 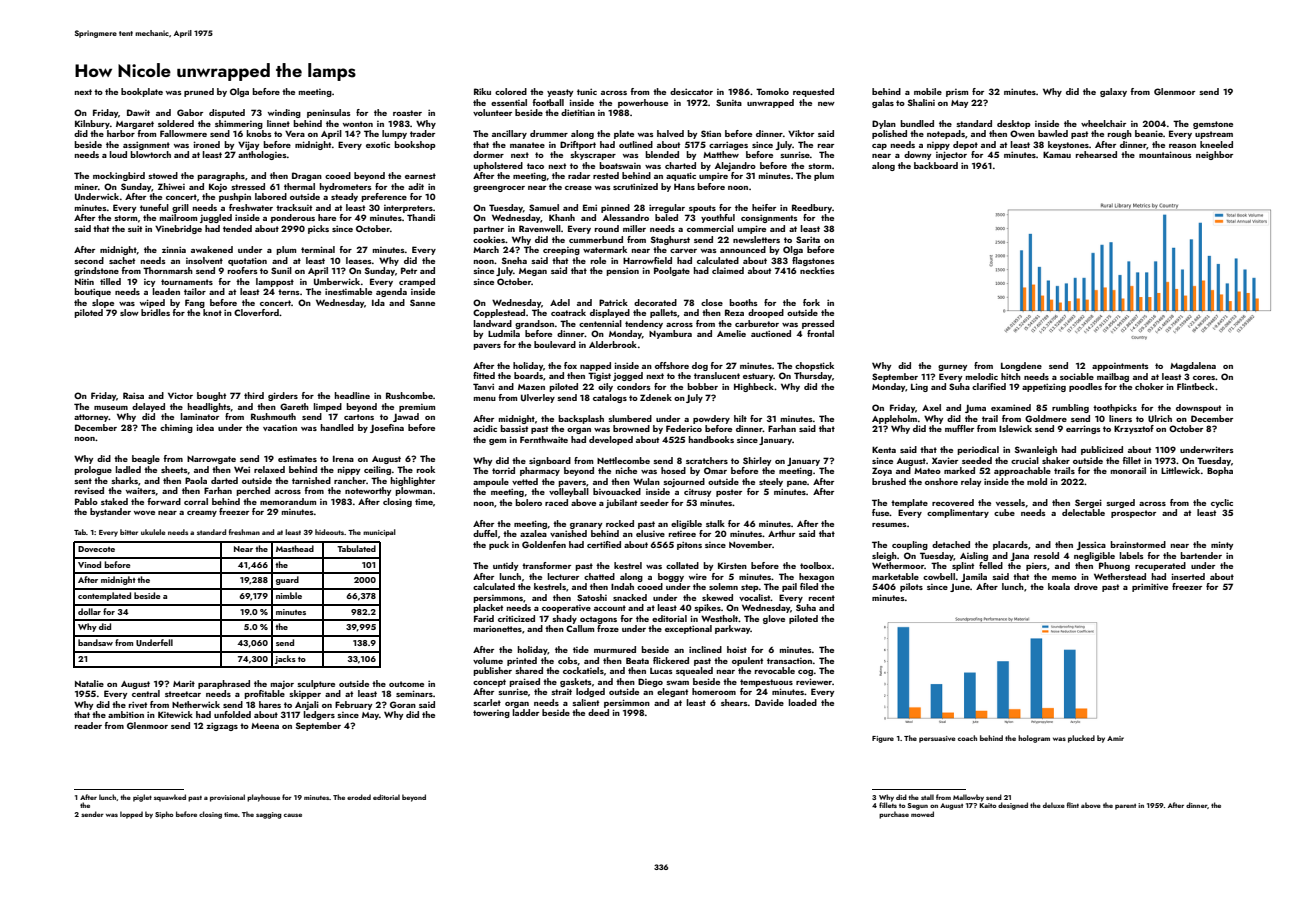 What do you see at coordinates (729, 493) in the screenshot?
I see `poster` at bounding box center [729, 493].
